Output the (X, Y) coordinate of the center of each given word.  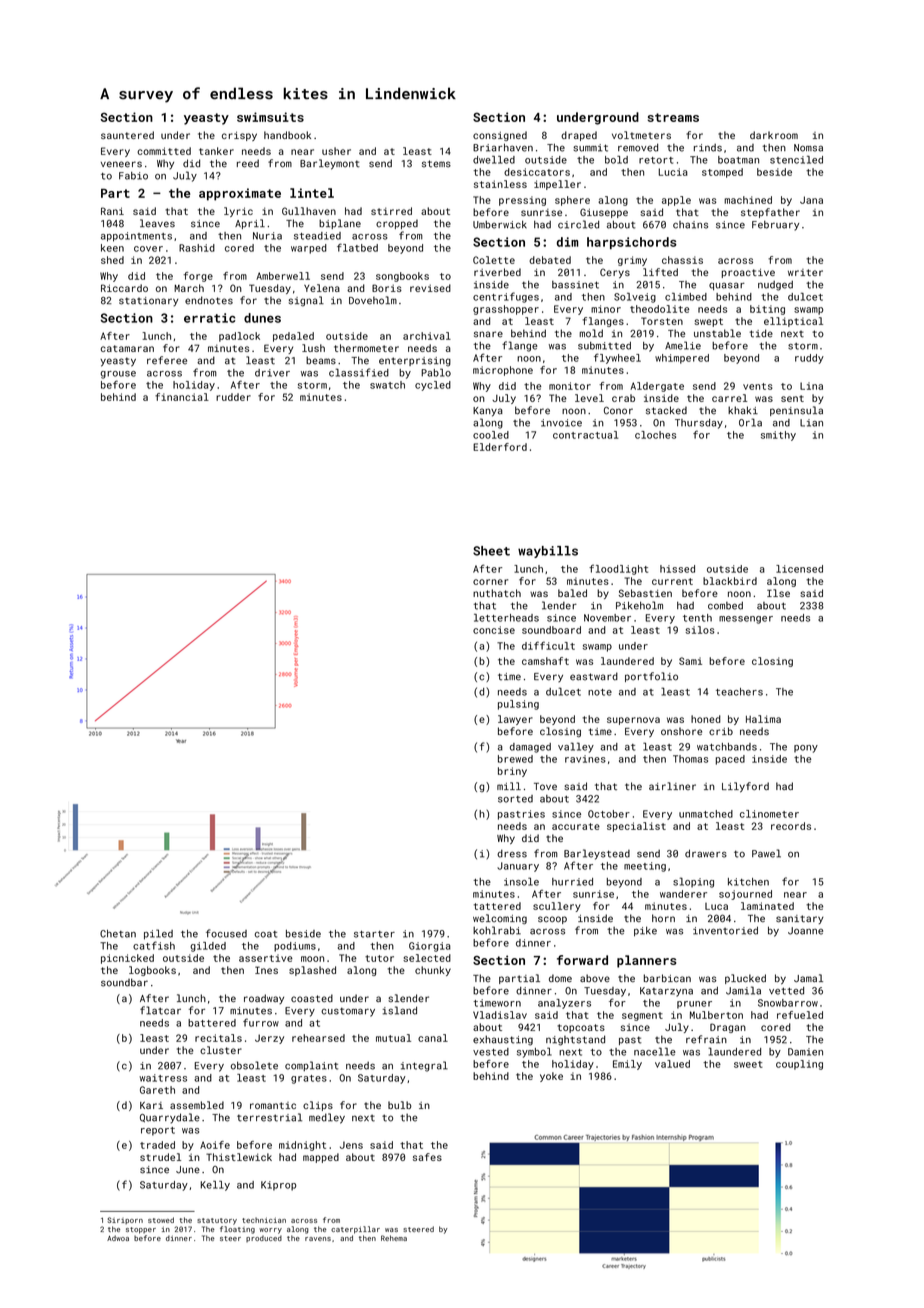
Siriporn (125, 1220)
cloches (655, 435)
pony (806, 749)
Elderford (500, 447)
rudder (233, 397)
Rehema (394, 1238)
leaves (157, 223)
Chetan (118, 934)
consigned (500, 136)
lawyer (515, 720)
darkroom (774, 135)
